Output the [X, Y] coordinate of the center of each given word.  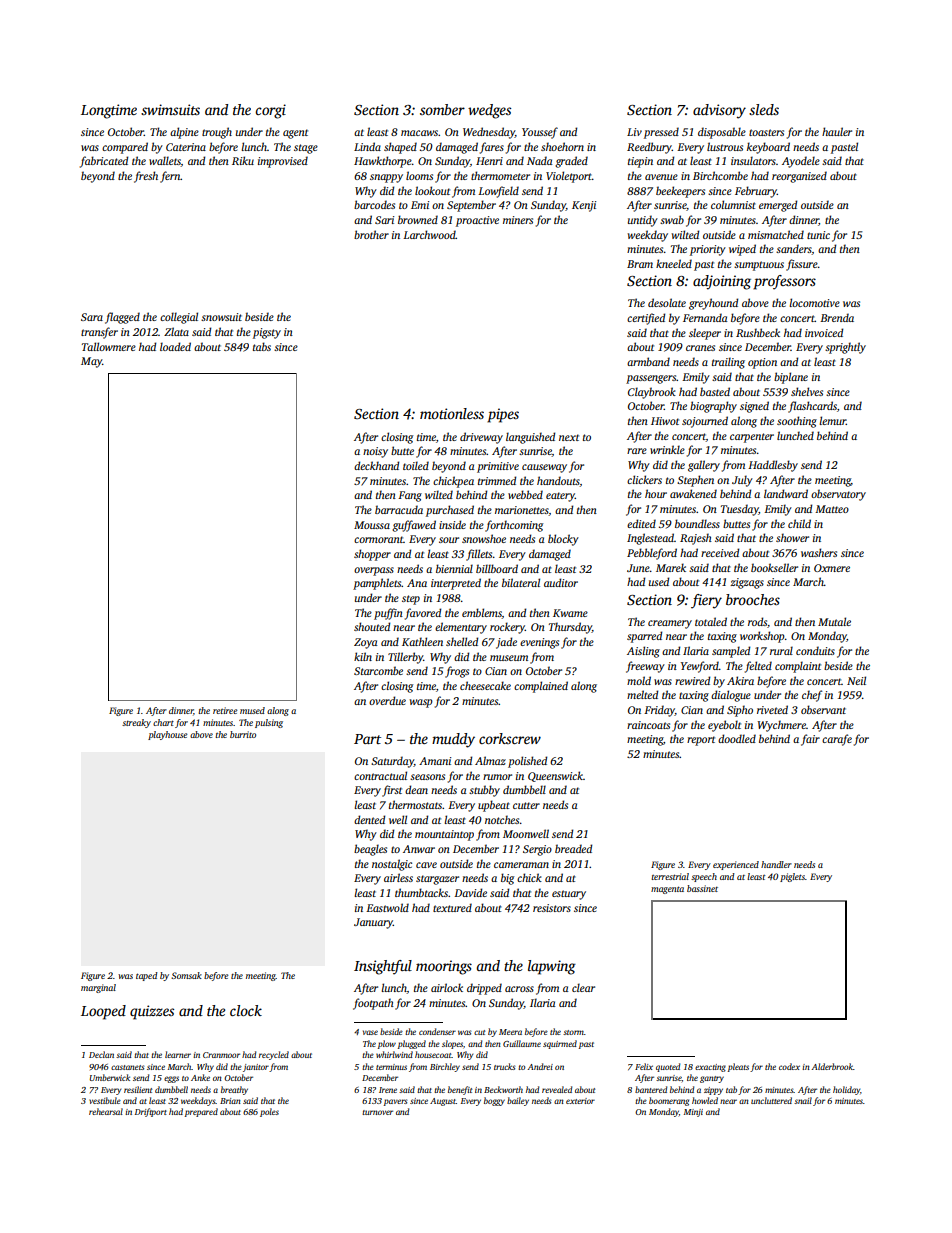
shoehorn [562, 146]
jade [506, 643]
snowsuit [221, 317]
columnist [733, 204]
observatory [838, 495]
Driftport [151, 1112]
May [91, 362]
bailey [518, 1101]
